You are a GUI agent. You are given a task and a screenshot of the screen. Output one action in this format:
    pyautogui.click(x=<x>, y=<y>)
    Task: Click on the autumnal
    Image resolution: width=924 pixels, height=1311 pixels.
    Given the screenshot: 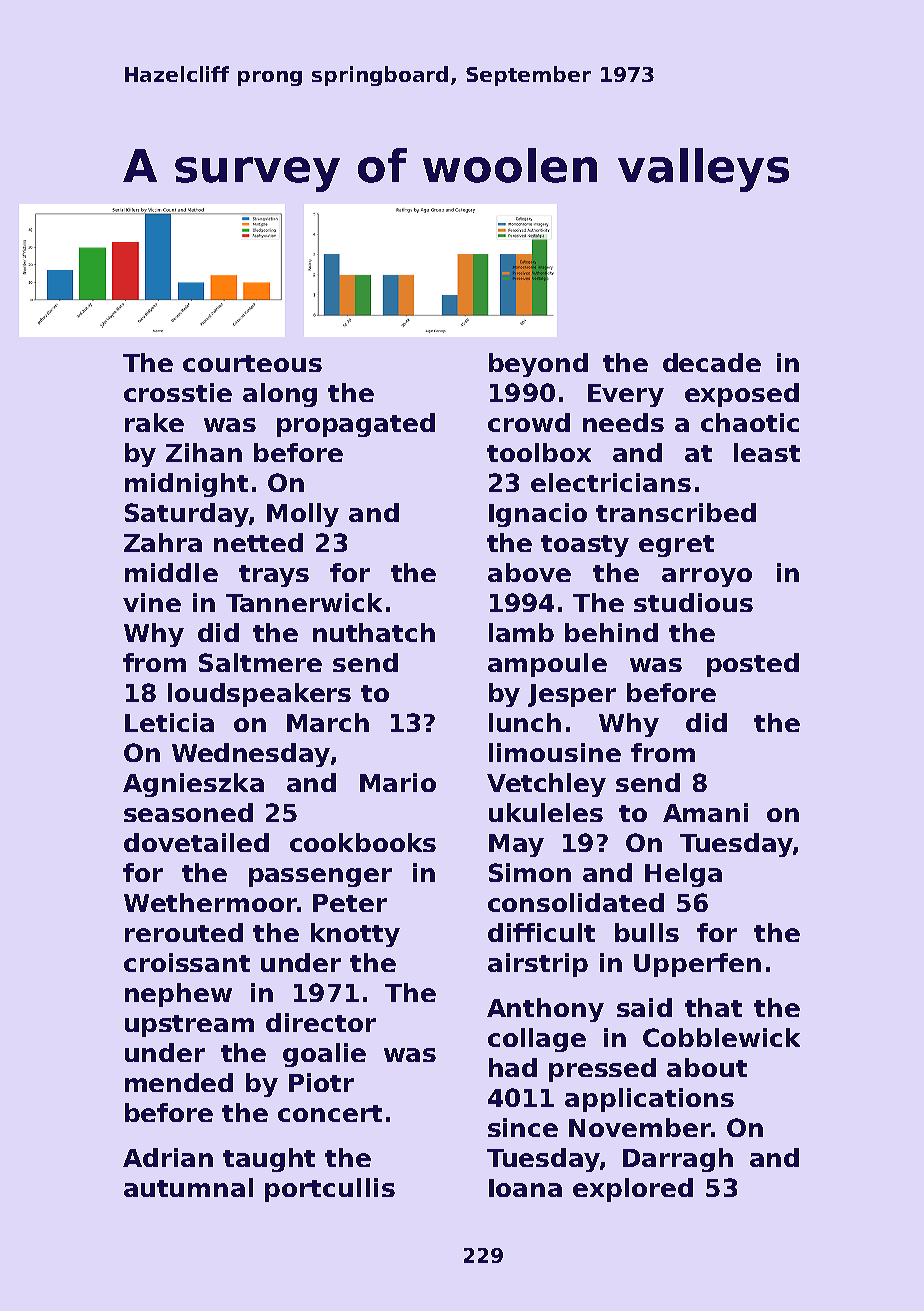 What is the action you would take?
    pyautogui.click(x=188, y=1187)
